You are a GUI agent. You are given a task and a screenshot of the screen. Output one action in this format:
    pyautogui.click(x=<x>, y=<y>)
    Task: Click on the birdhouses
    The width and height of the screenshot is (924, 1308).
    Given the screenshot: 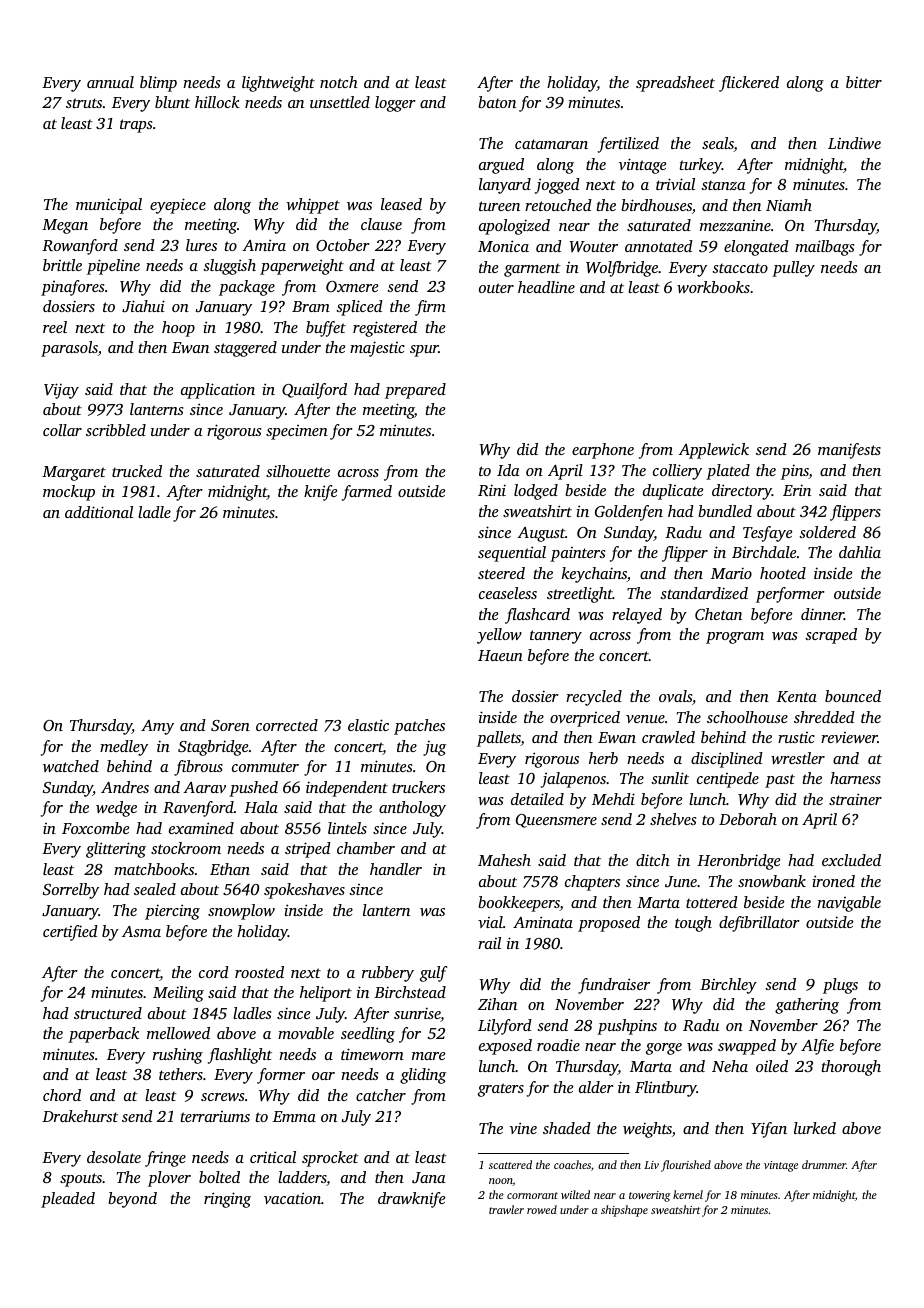 What is the action you would take?
    pyautogui.click(x=656, y=205)
